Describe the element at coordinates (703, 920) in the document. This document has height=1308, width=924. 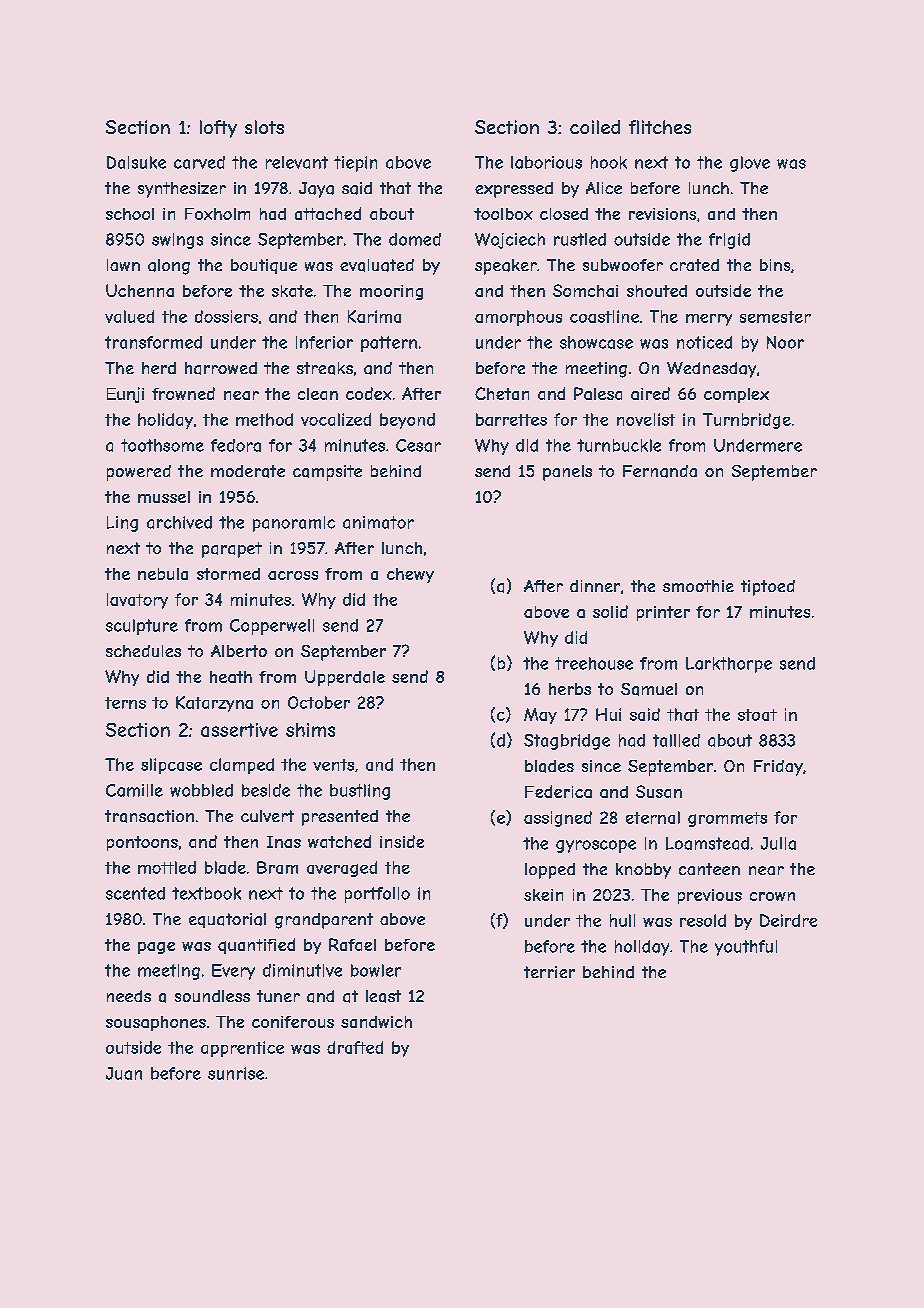
I see `resold` at that location.
